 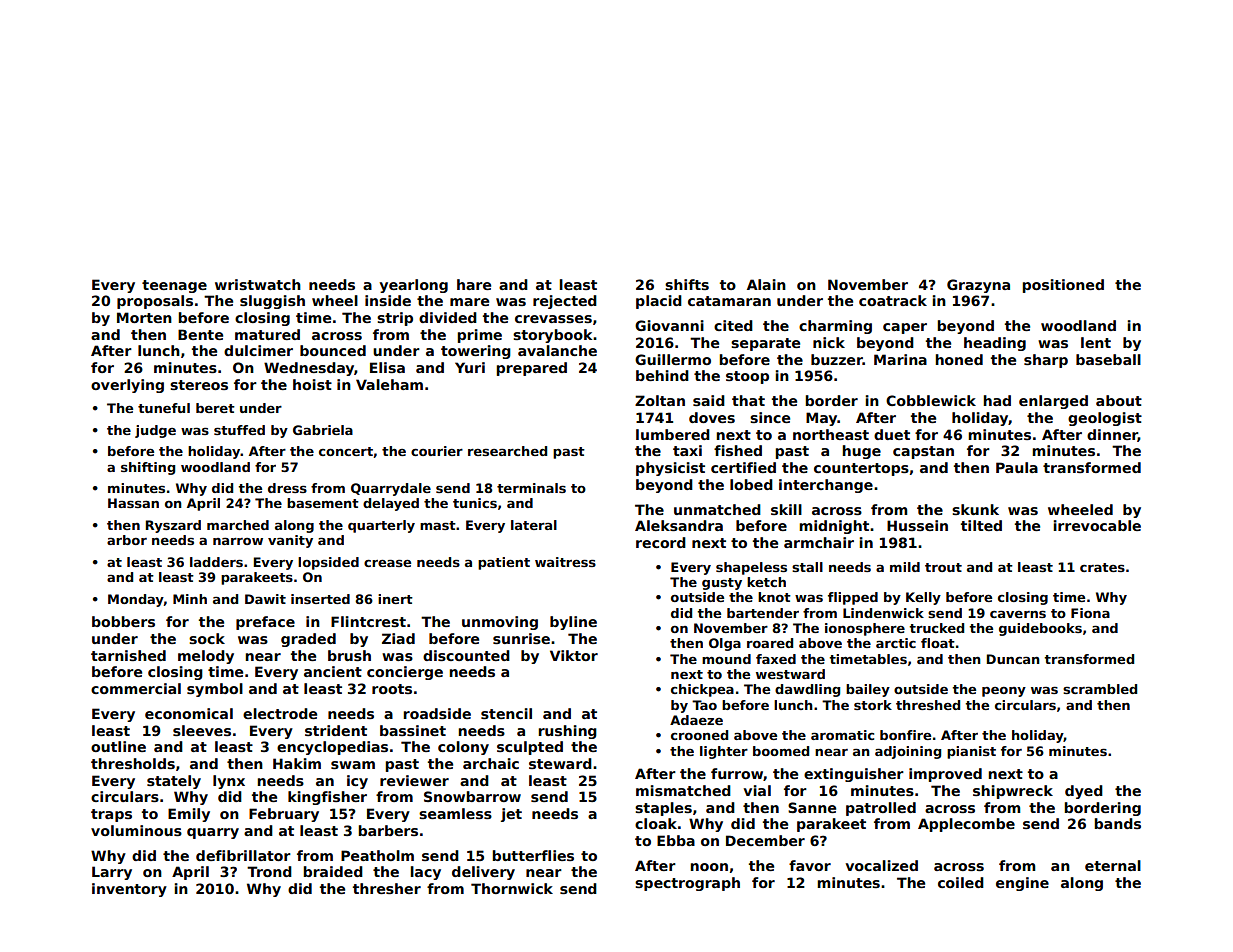 What do you see at coordinates (511, 815) in the document?
I see `jet` at bounding box center [511, 815].
